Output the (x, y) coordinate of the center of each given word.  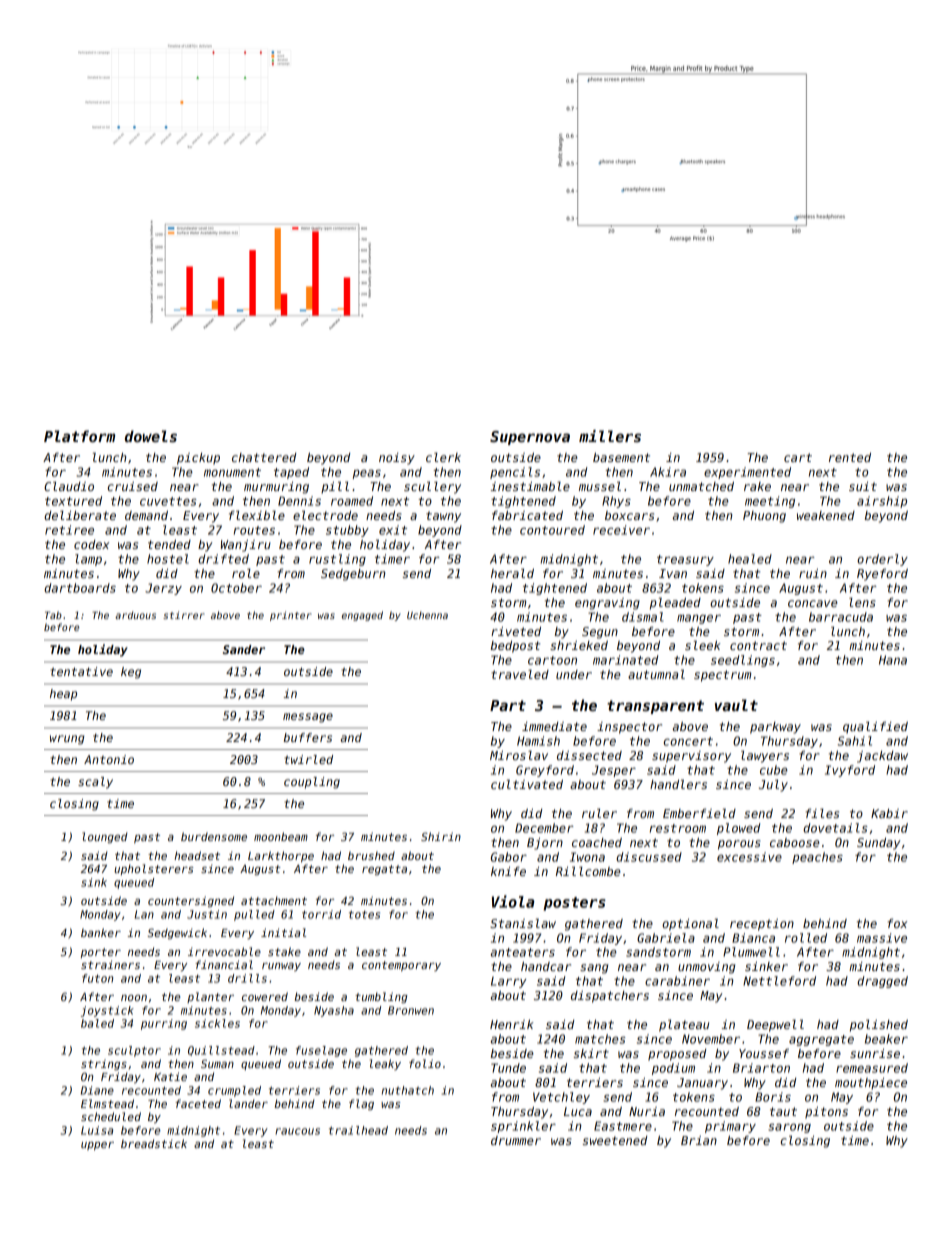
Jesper (614, 771)
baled (97, 1023)
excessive (749, 857)
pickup (198, 459)
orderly (882, 560)
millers (610, 436)
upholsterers (154, 869)
